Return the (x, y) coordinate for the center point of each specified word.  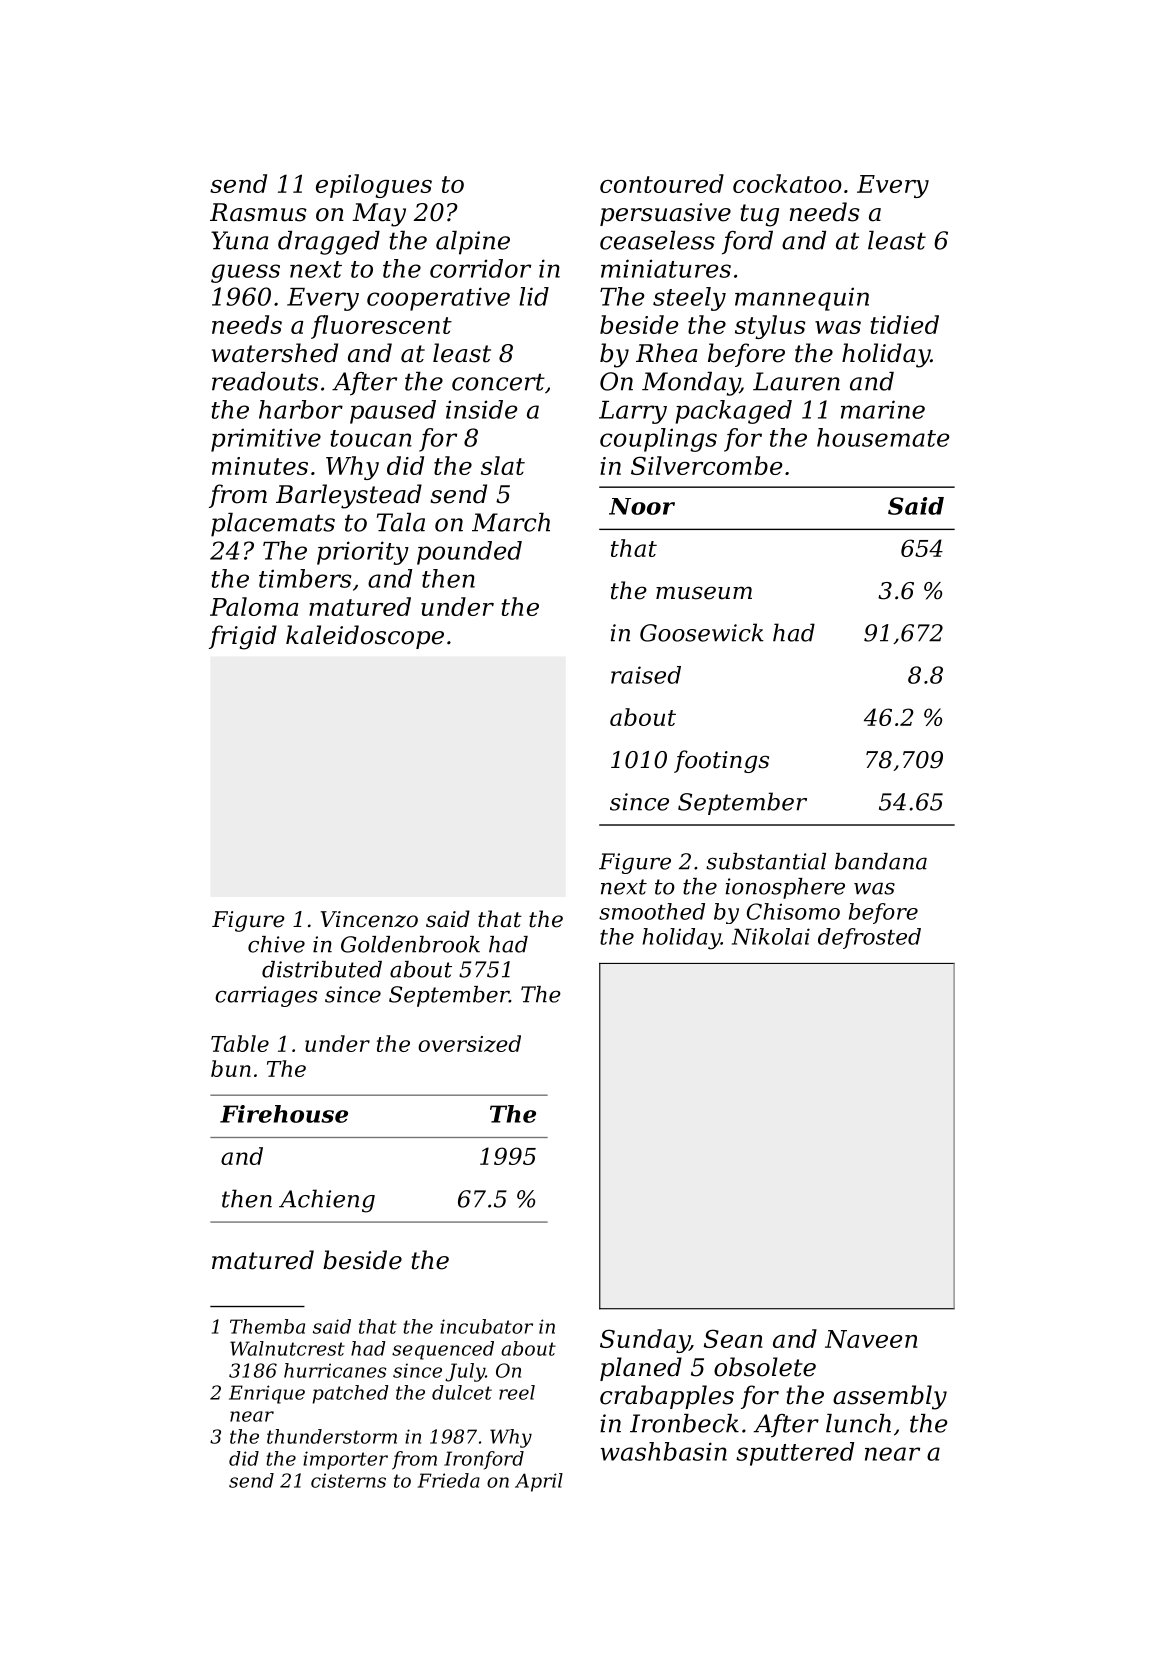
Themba (267, 1326)
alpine (473, 243)
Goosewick (702, 632)
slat (503, 465)
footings (721, 761)
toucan (371, 438)
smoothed (652, 911)
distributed (322, 969)
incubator (486, 1326)
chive (276, 944)
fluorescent (381, 327)
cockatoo (787, 183)
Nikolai (771, 936)
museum (704, 593)
